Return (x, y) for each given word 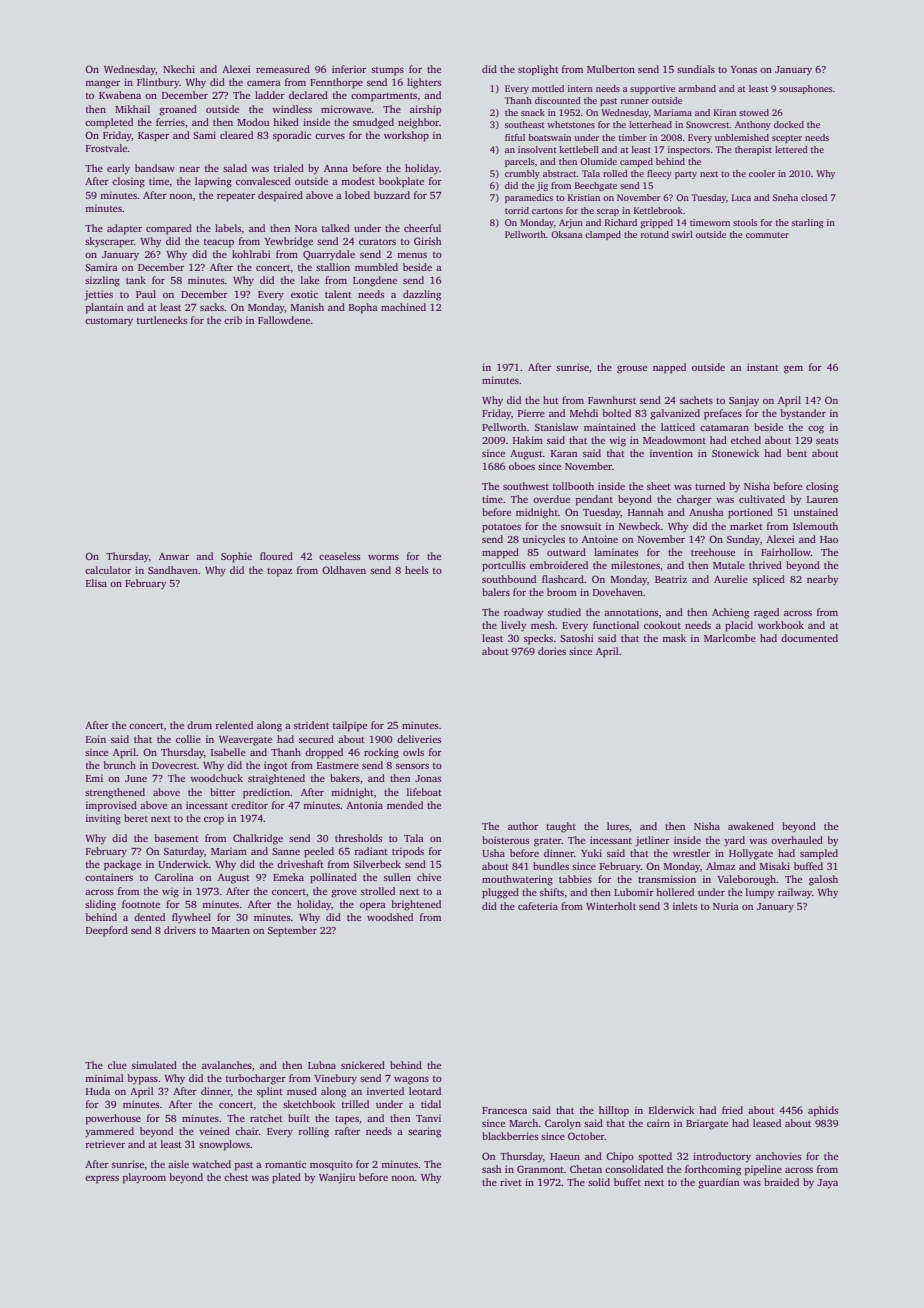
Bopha (363, 308)
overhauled (797, 840)
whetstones (571, 124)
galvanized (675, 414)
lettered (791, 149)
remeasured (283, 69)
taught (561, 827)
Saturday (184, 852)
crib (233, 320)
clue (117, 1065)
